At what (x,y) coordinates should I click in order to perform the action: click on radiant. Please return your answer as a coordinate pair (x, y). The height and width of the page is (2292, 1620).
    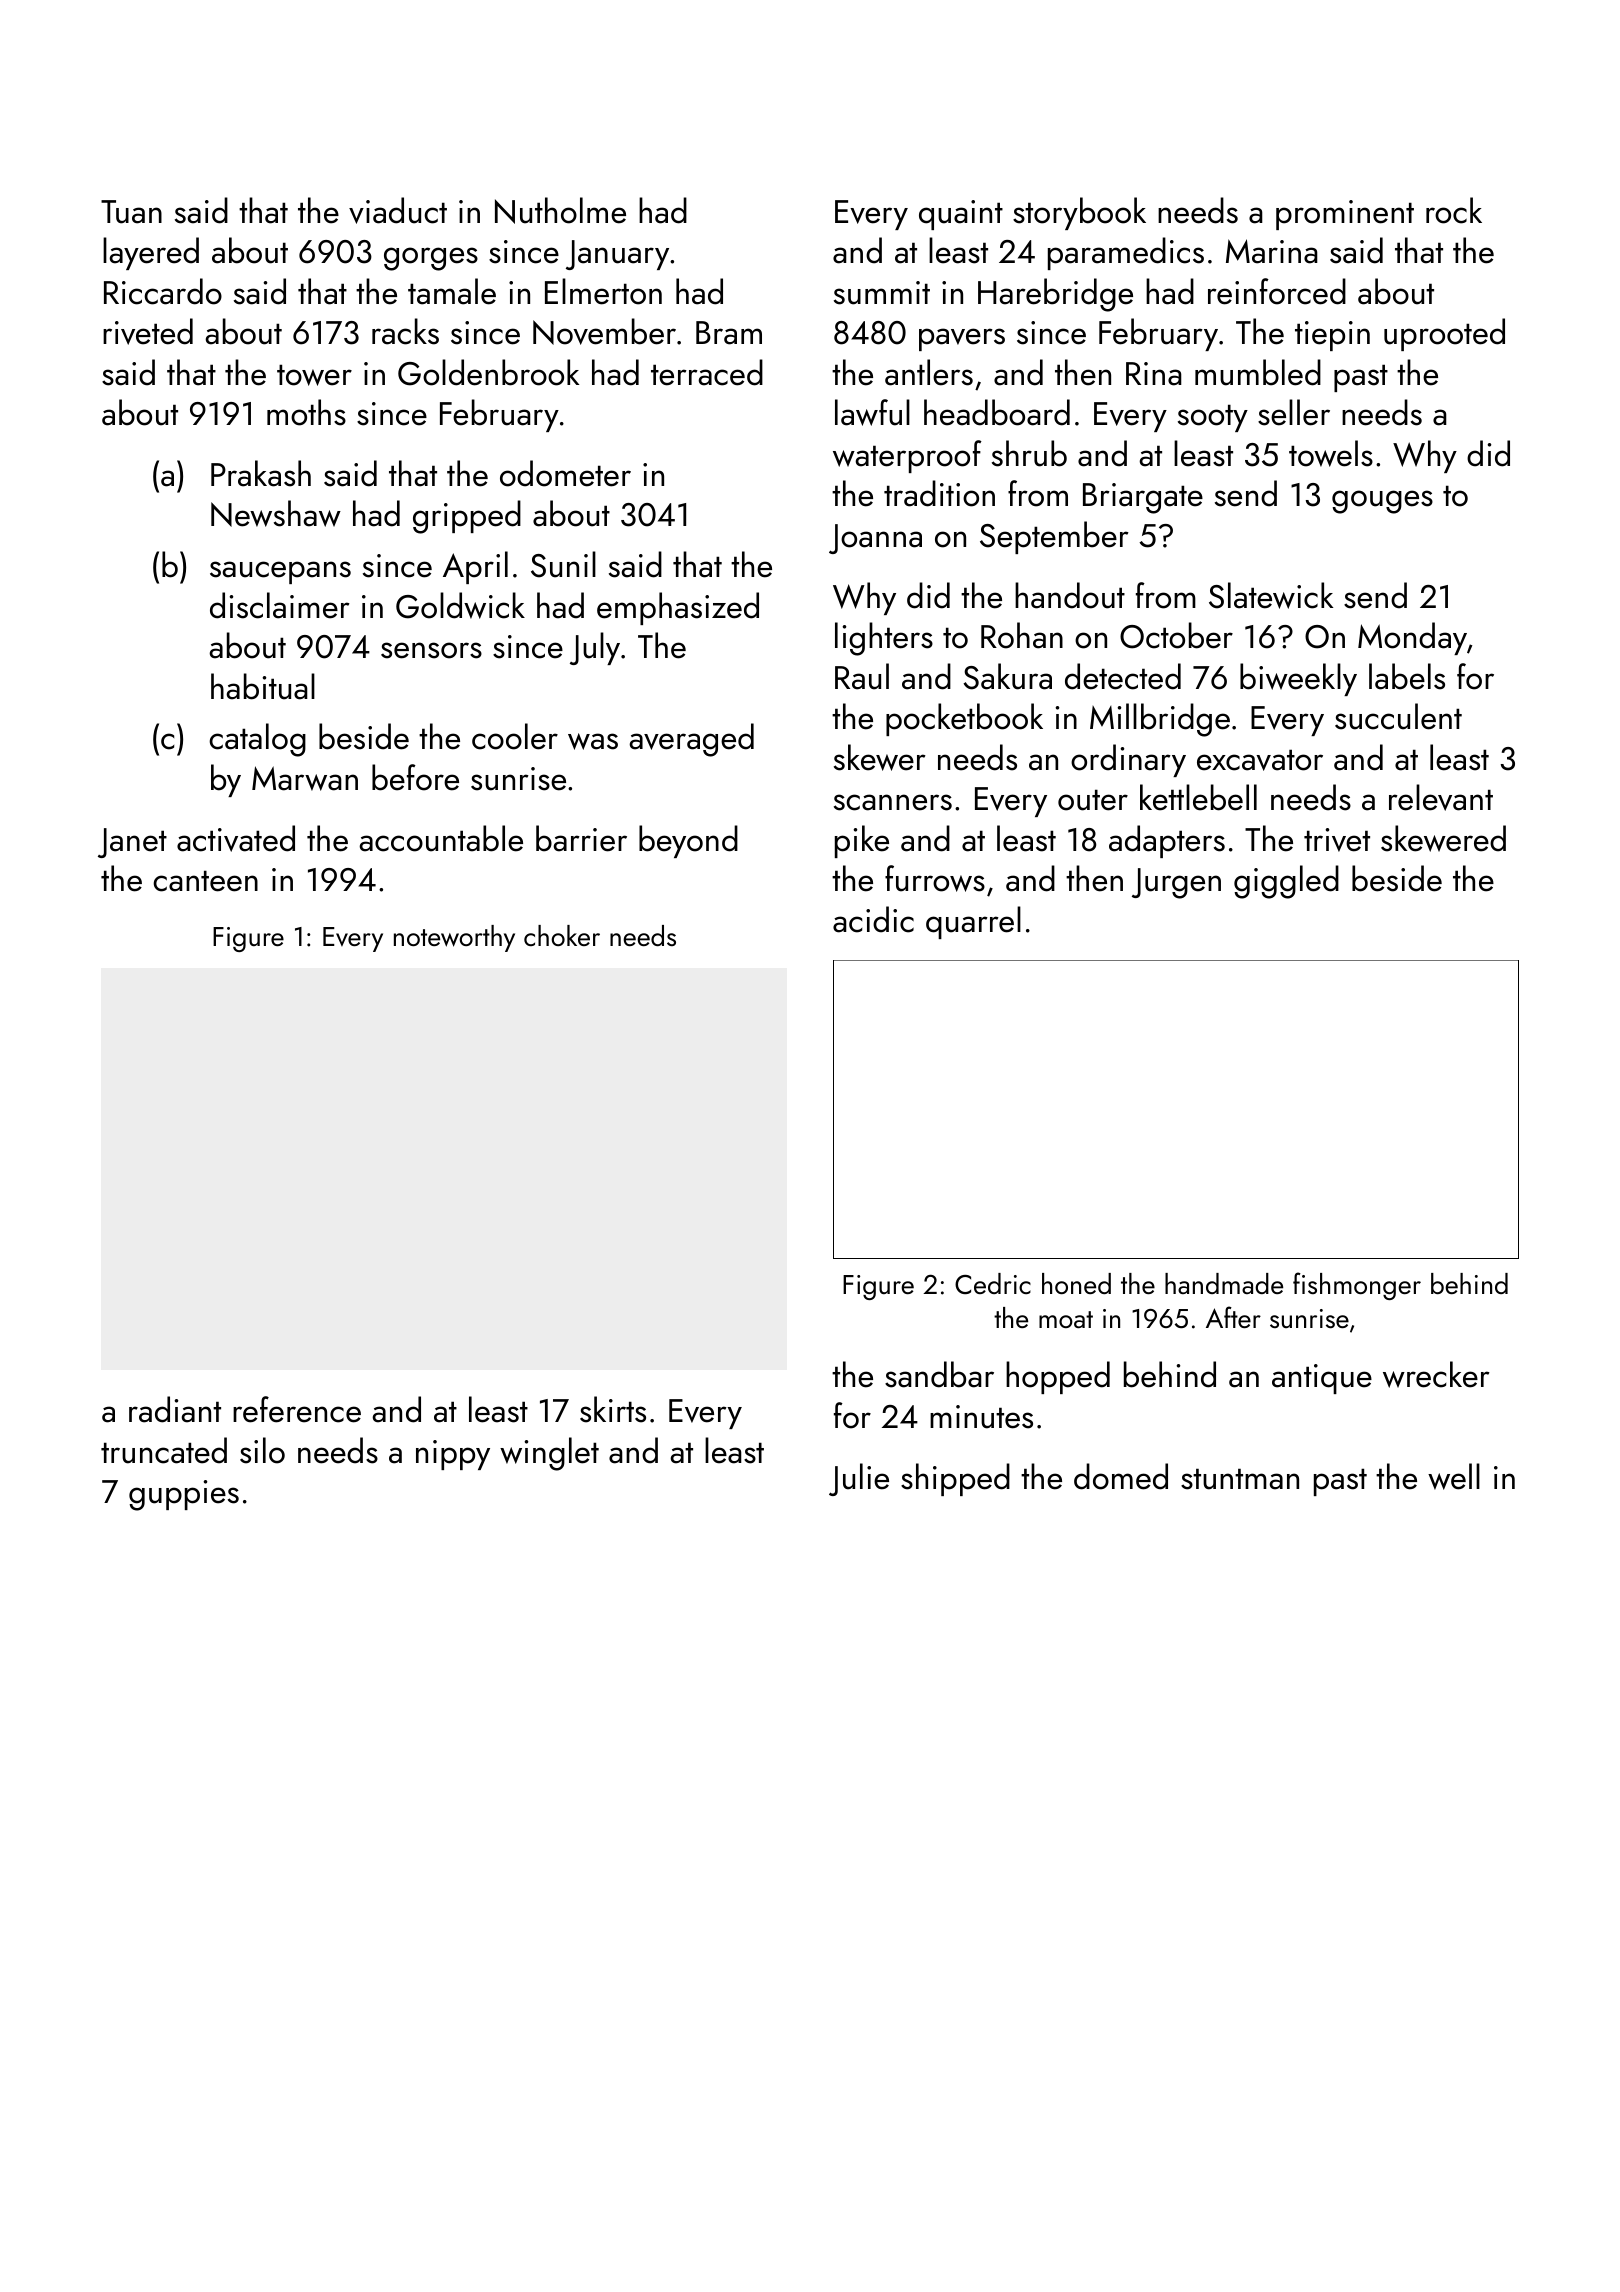
    Looking at the image, I should click on (175, 1409).
